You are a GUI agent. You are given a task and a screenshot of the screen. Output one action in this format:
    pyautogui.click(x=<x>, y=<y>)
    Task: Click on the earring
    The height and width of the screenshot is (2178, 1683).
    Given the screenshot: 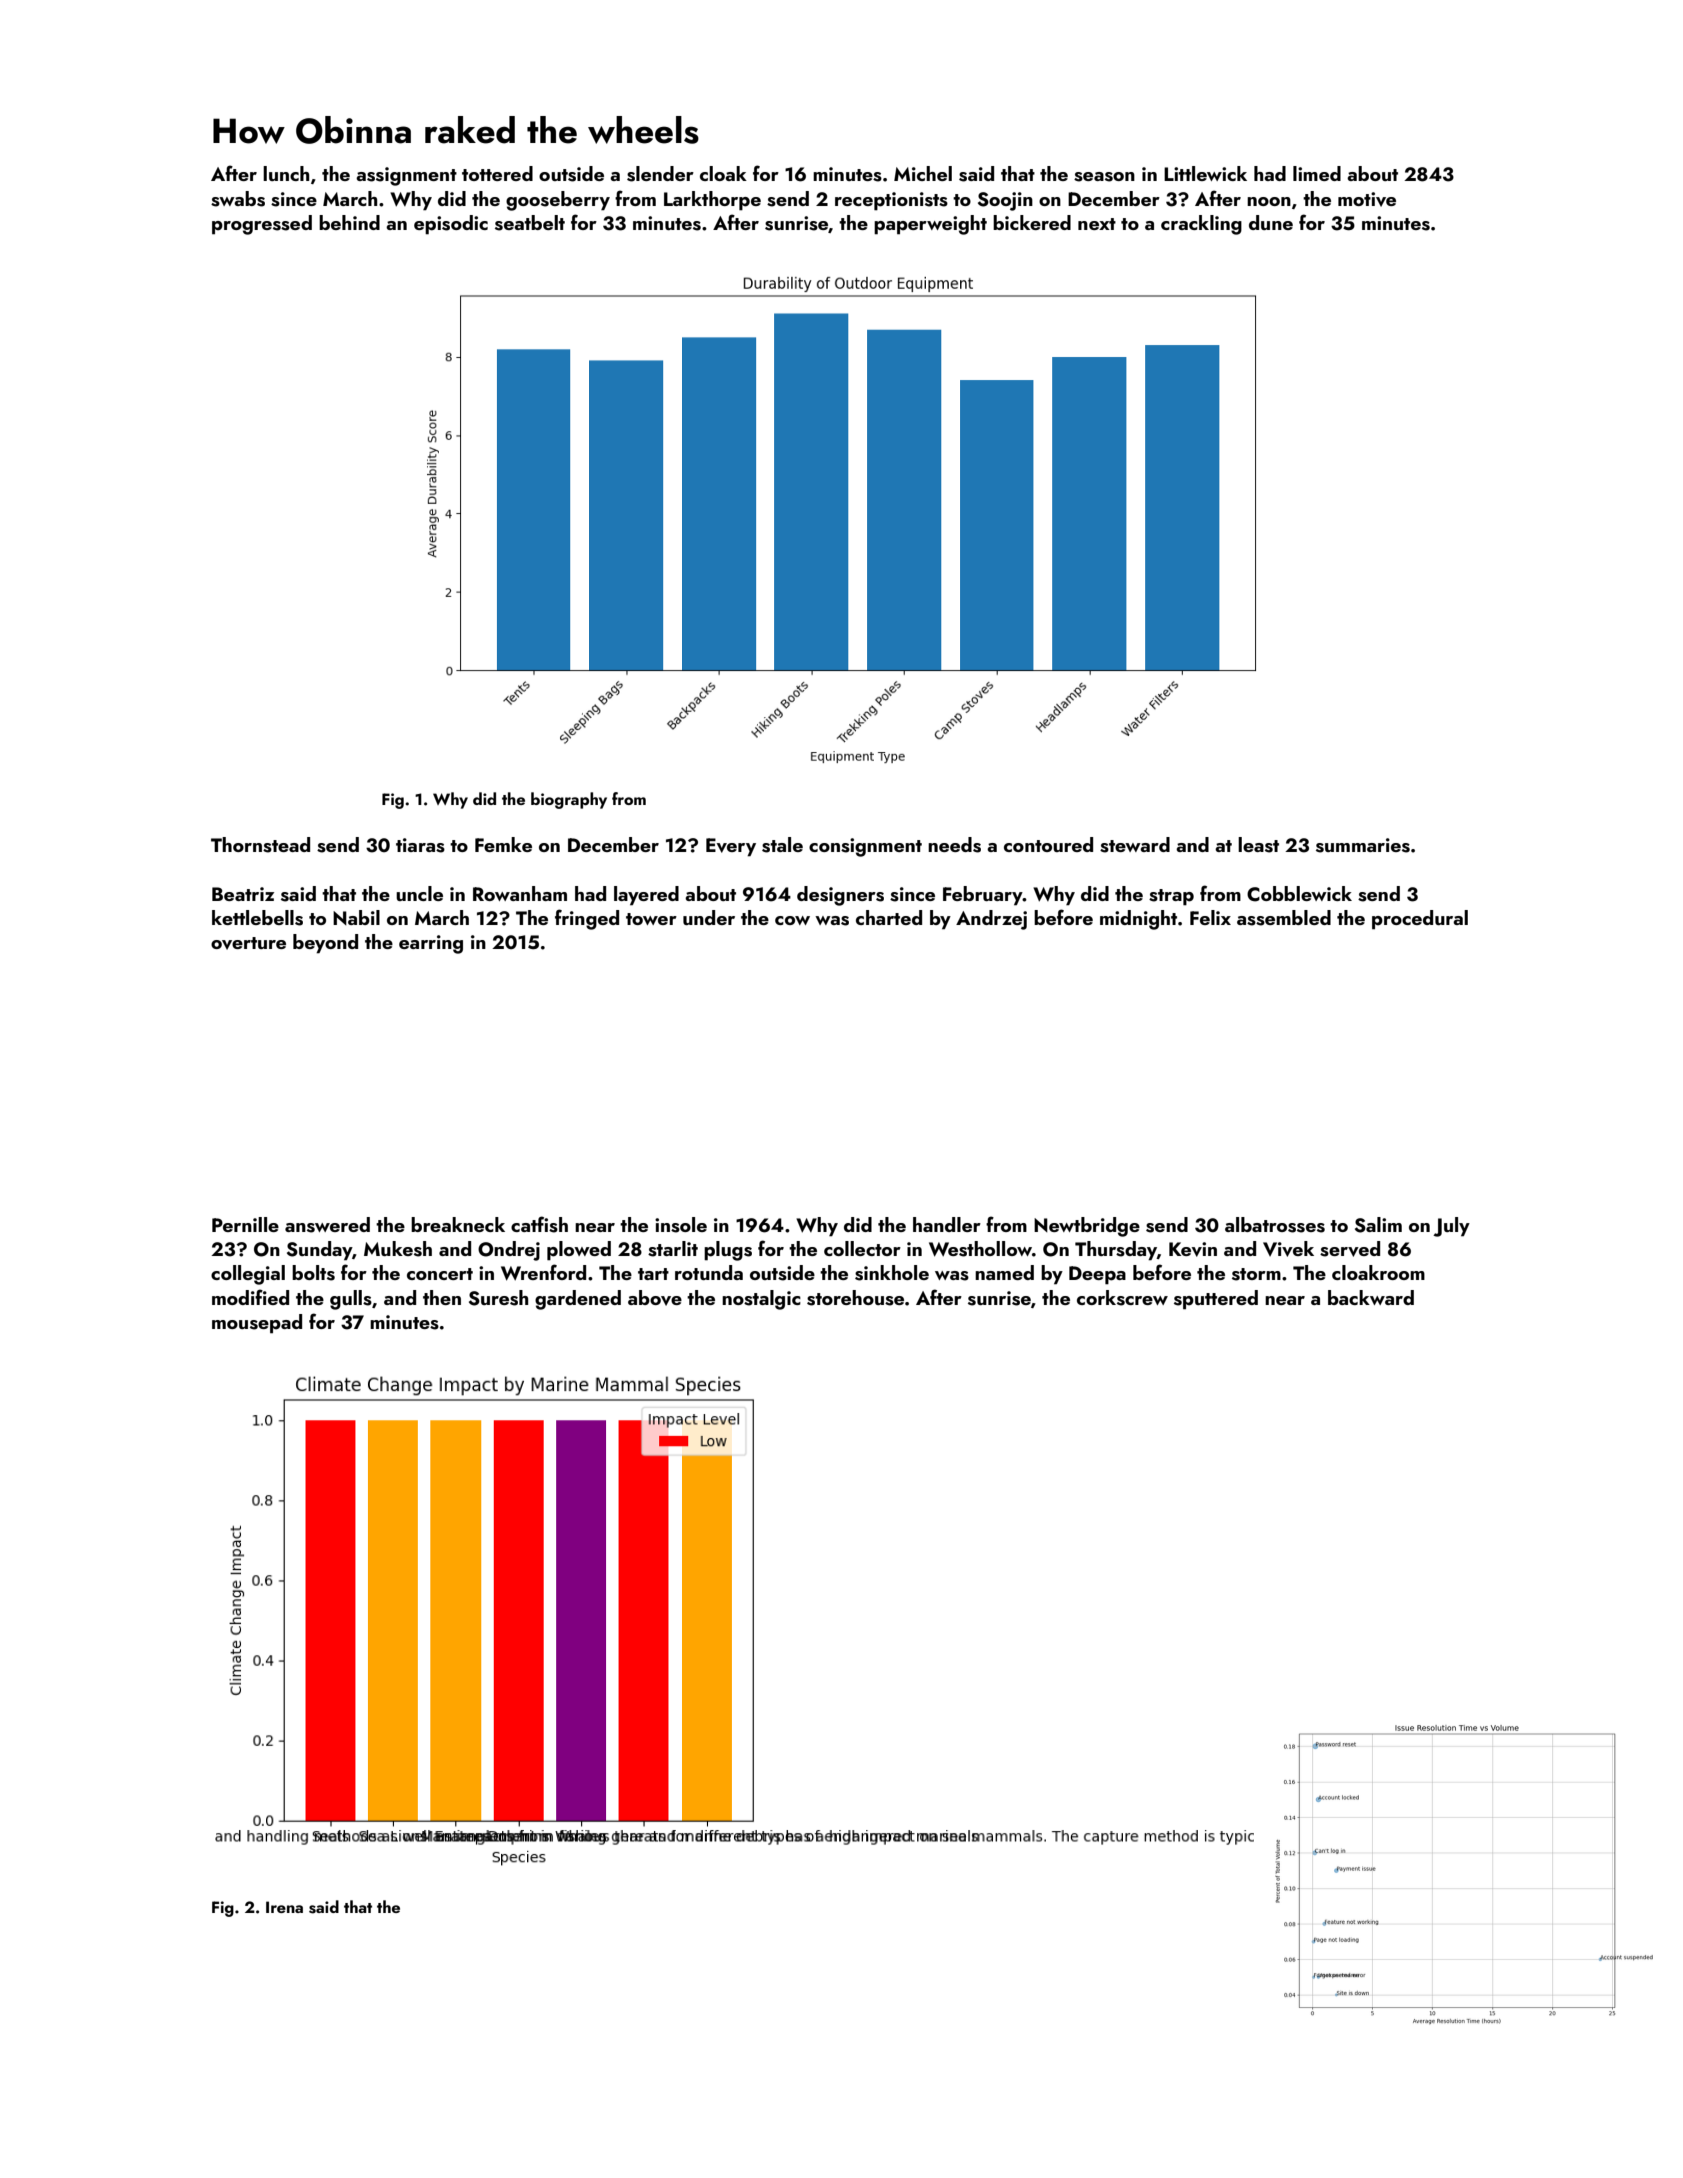 What is the action you would take?
    pyautogui.click(x=431, y=944)
